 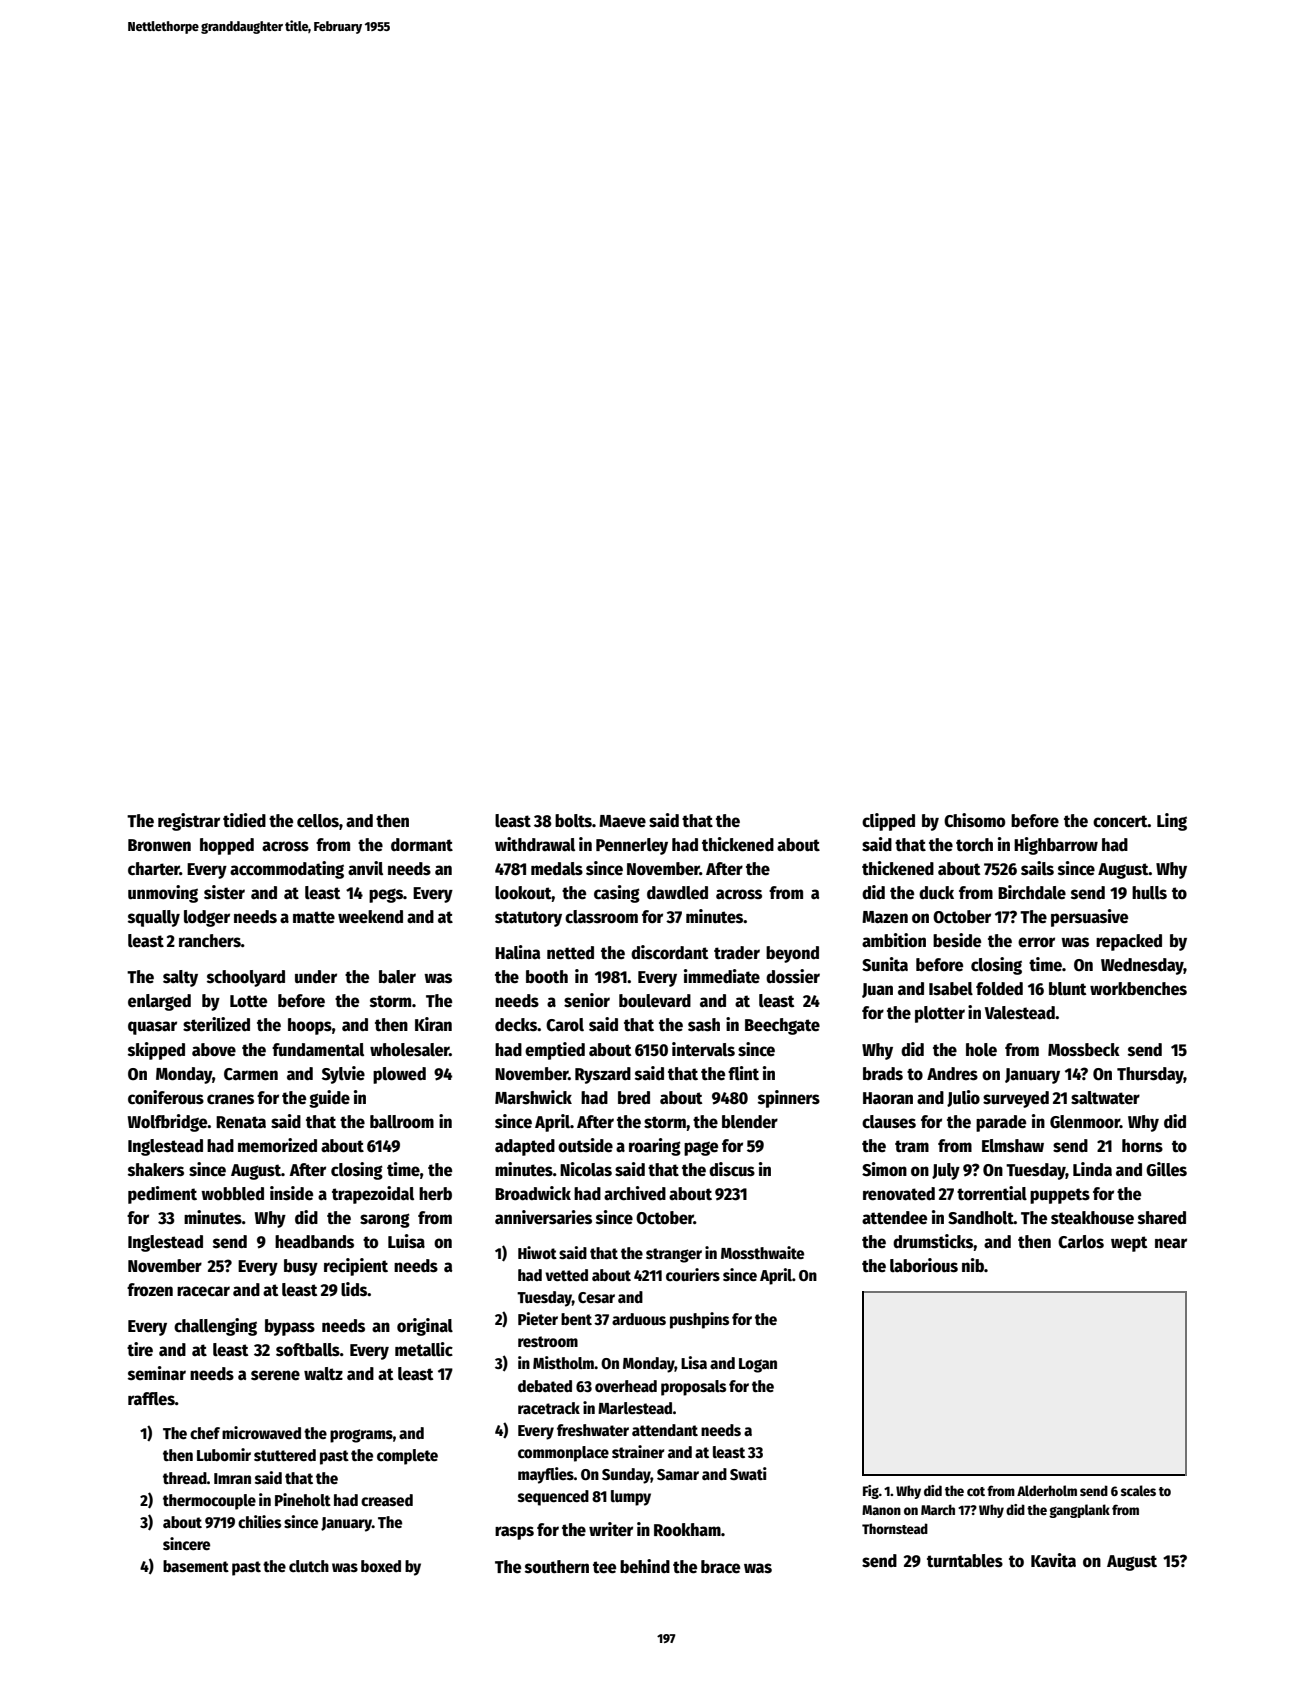 What do you see at coordinates (632, 846) in the document?
I see `Pennerley` at bounding box center [632, 846].
